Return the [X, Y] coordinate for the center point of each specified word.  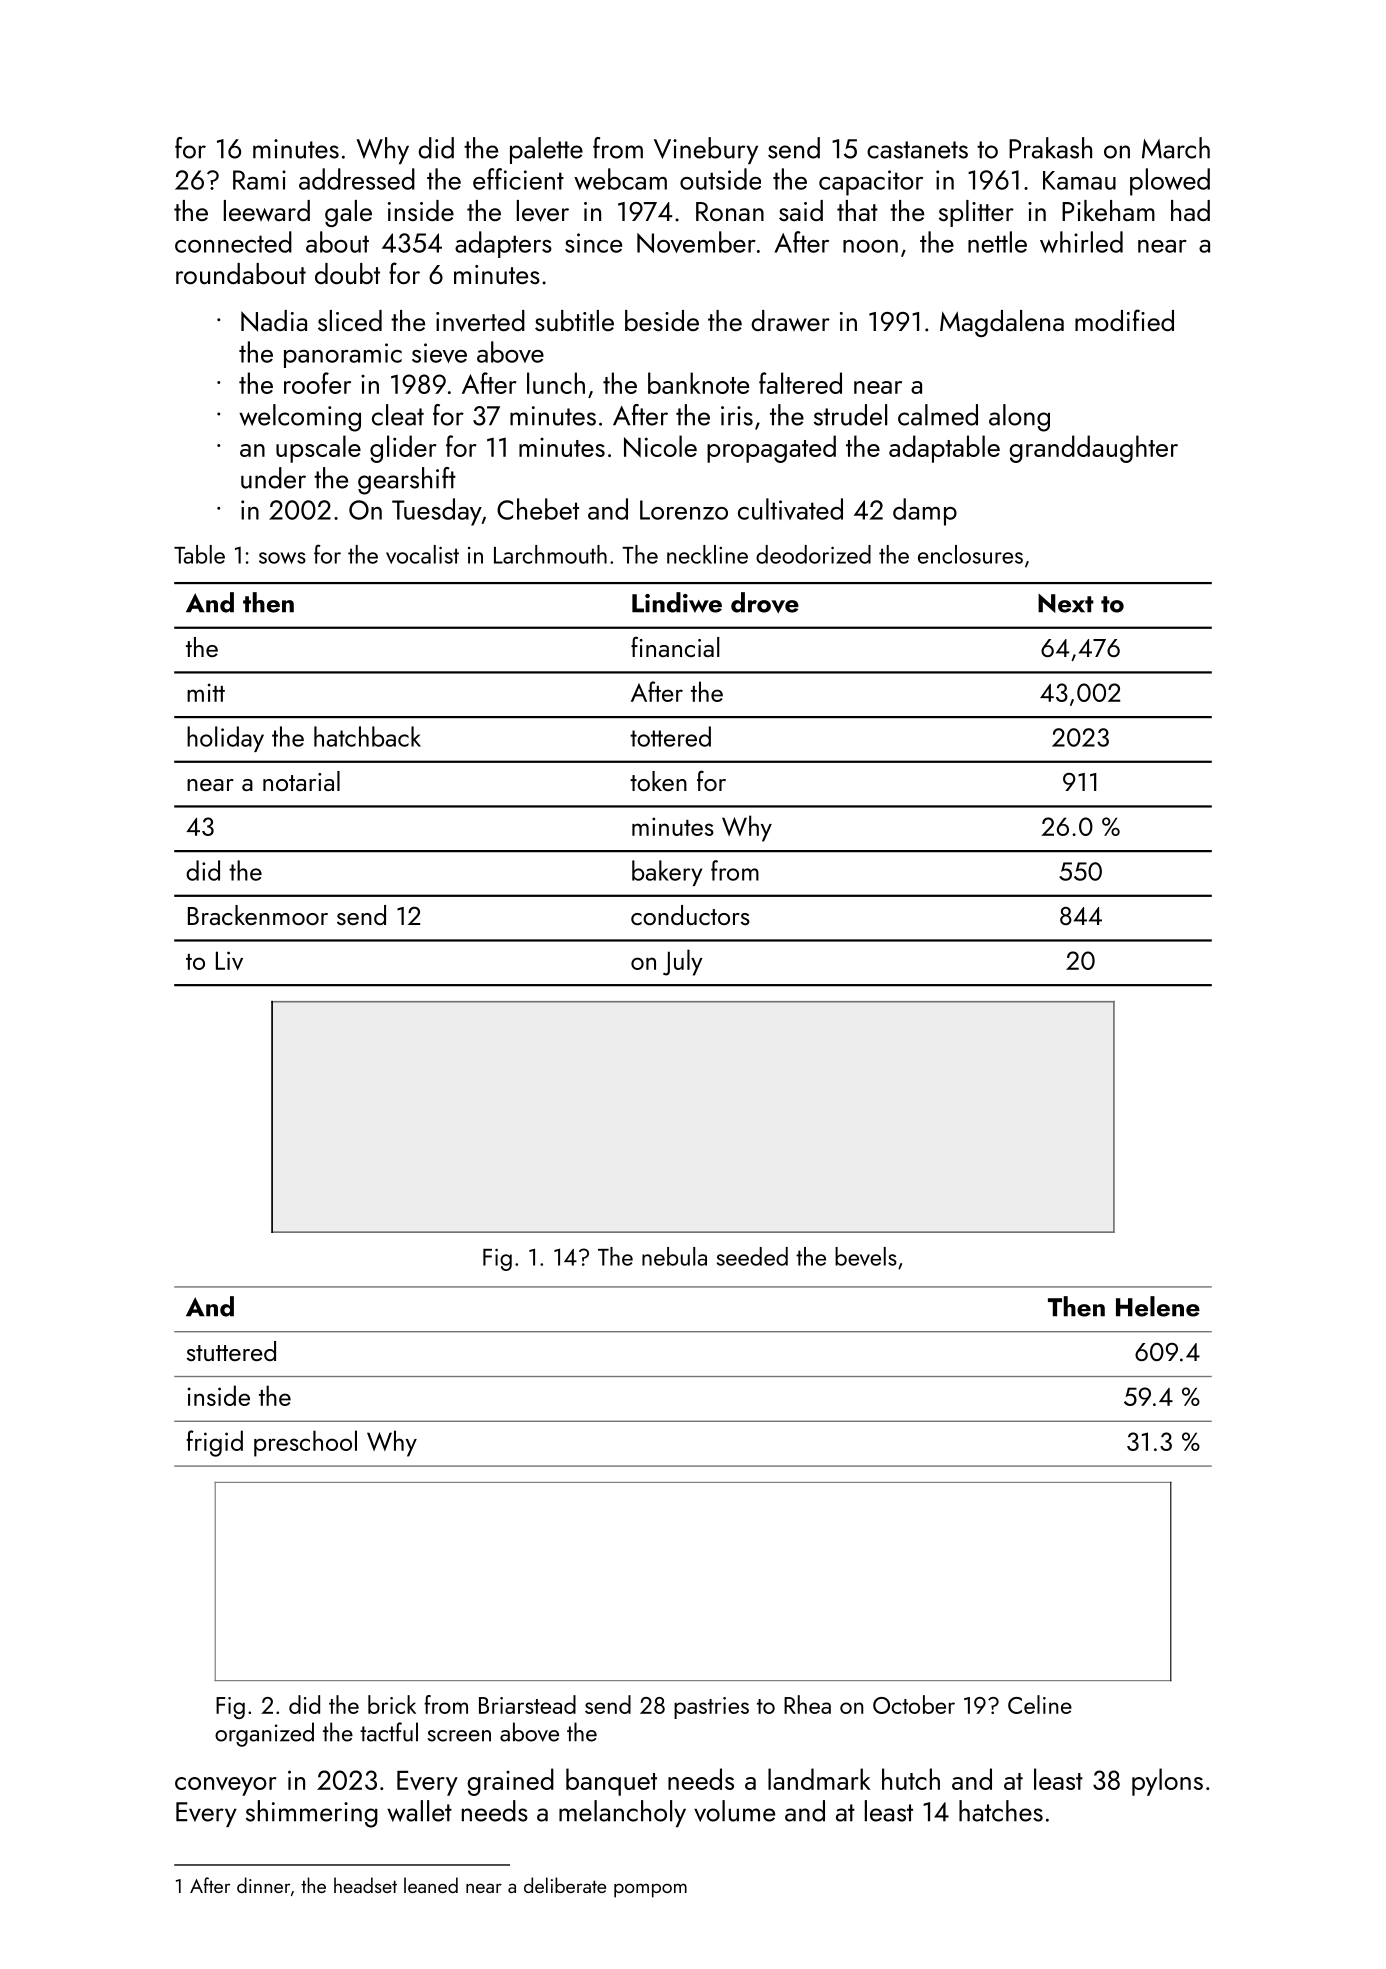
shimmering [312, 1814]
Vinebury [706, 150]
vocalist [422, 554]
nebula [674, 1256]
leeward [267, 211]
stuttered [231, 1351]
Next [1066, 603]
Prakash [1050, 148]
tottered [670, 736]
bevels [866, 1256]
